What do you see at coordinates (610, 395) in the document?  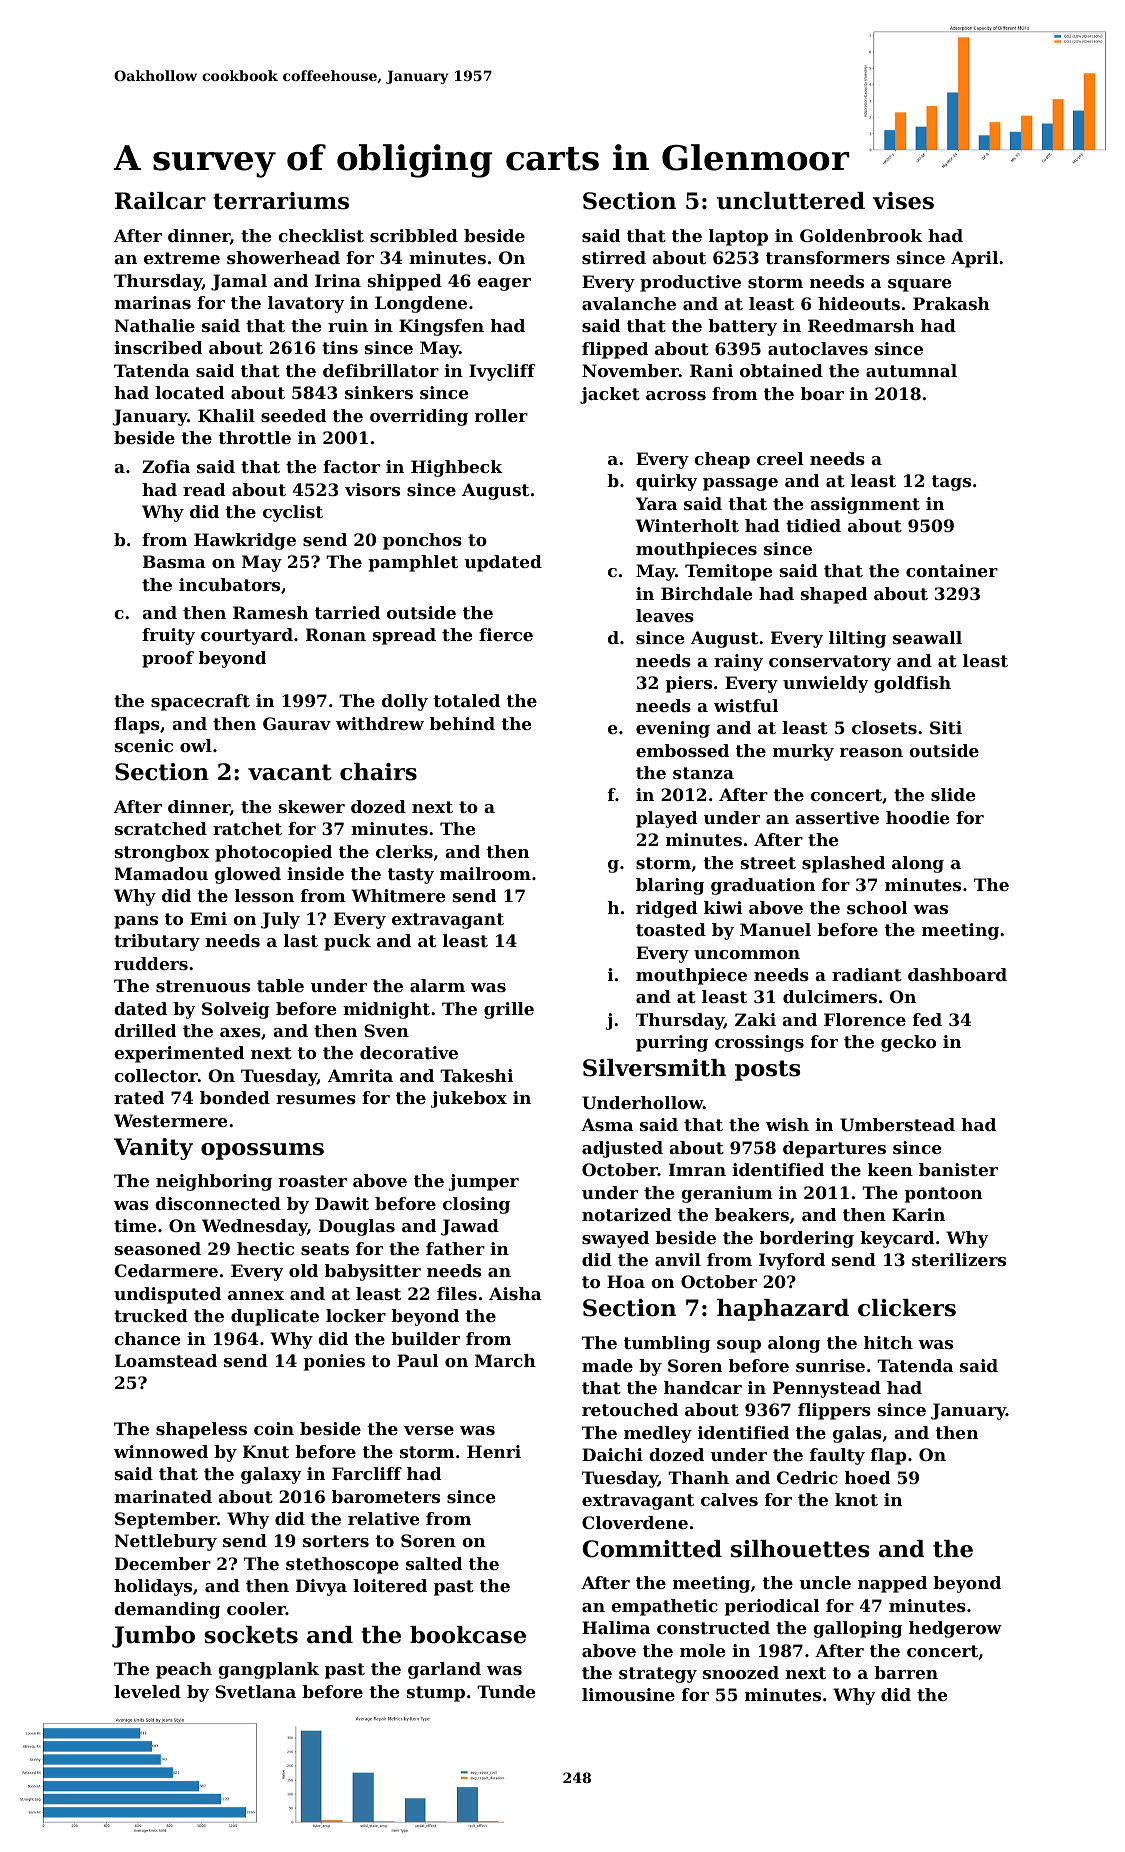 I see `jacket` at bounding box center [610, 395].
